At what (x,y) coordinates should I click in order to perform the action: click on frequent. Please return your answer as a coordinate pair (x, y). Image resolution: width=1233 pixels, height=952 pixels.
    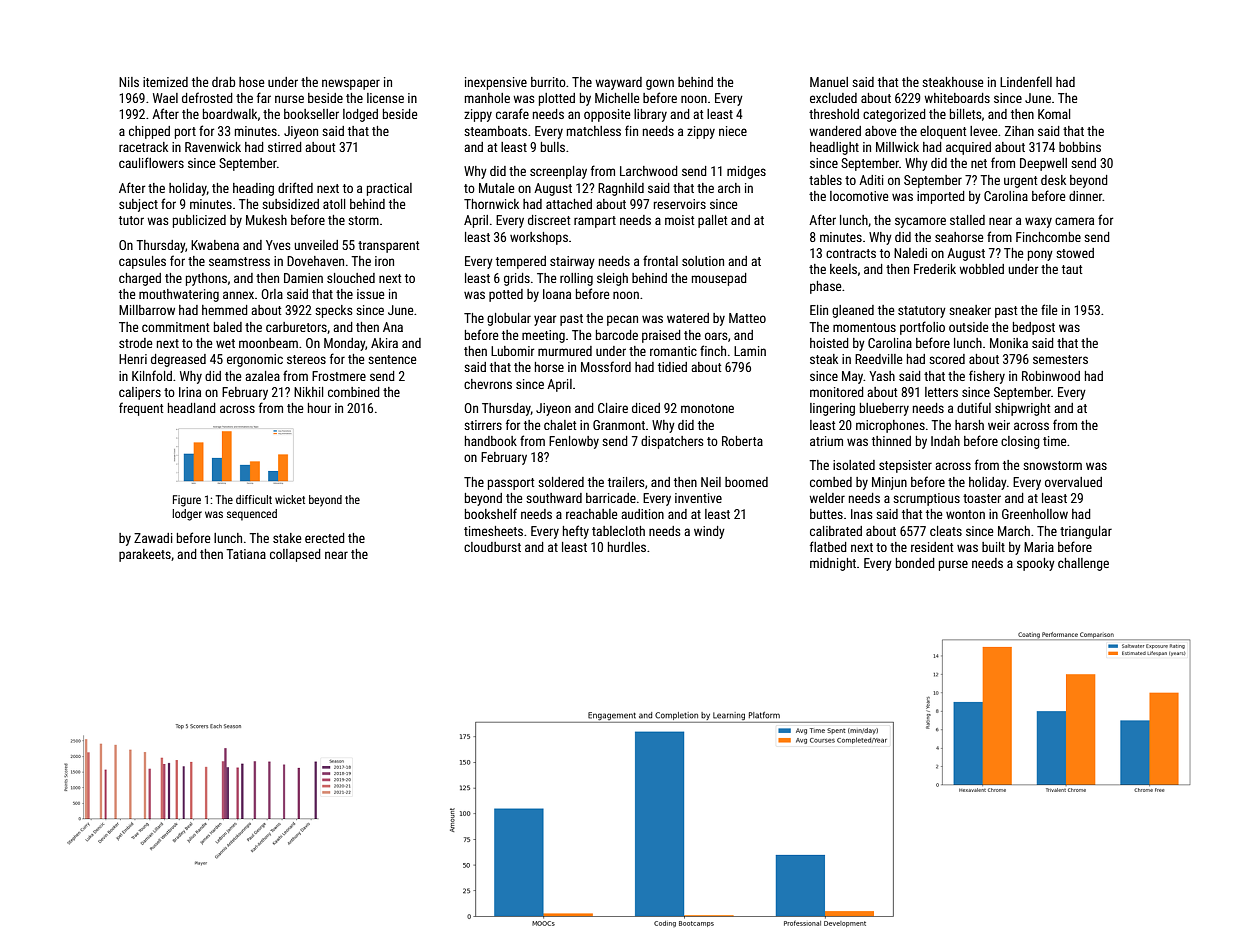
    Looking at the image, I should click on (141, 409).
